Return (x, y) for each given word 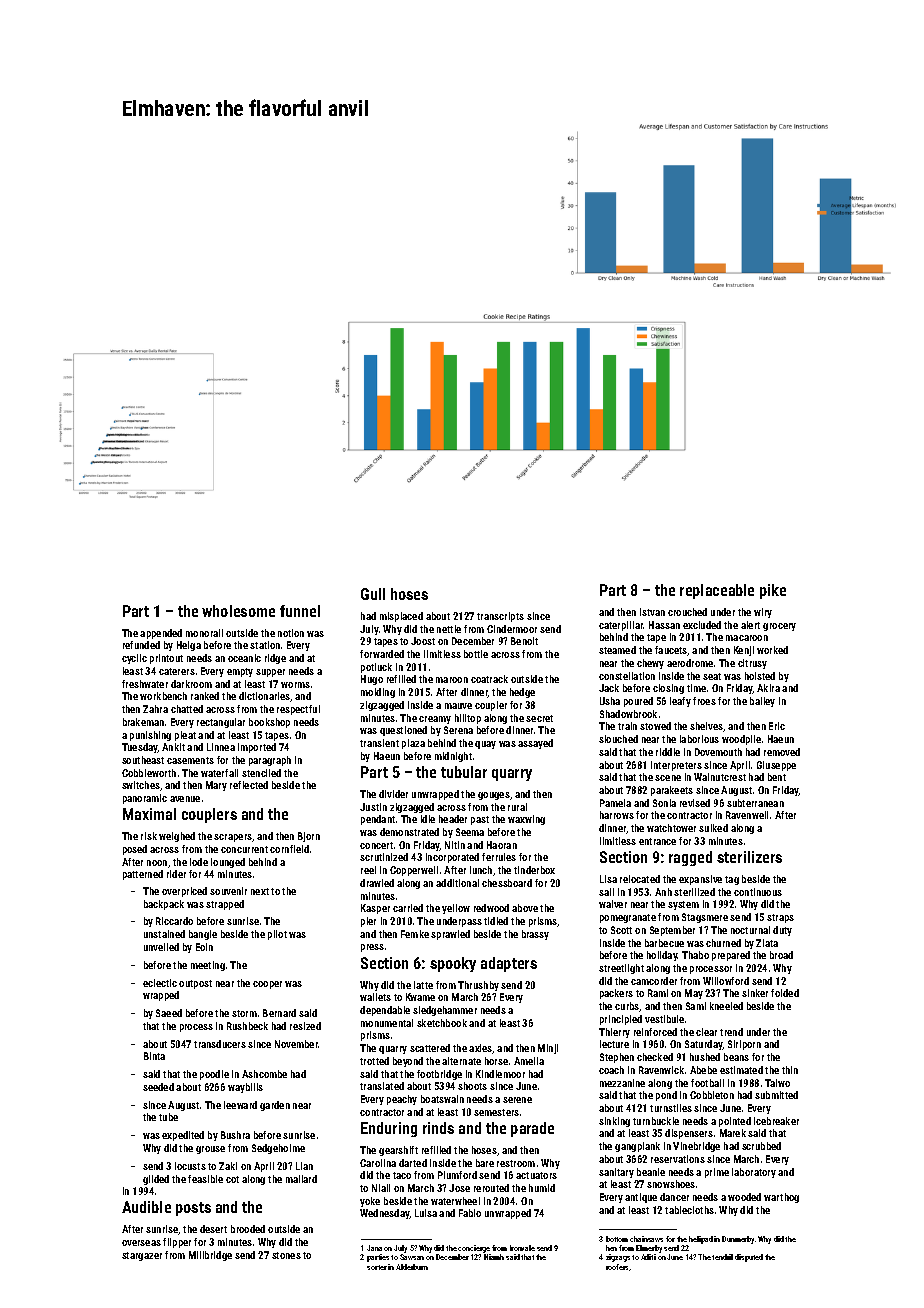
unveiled (161, 947)
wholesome (238, 611)
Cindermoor (512, 629)
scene (668, 778)
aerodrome (690, 663)
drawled (377, 883)
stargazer (142, 1256)
